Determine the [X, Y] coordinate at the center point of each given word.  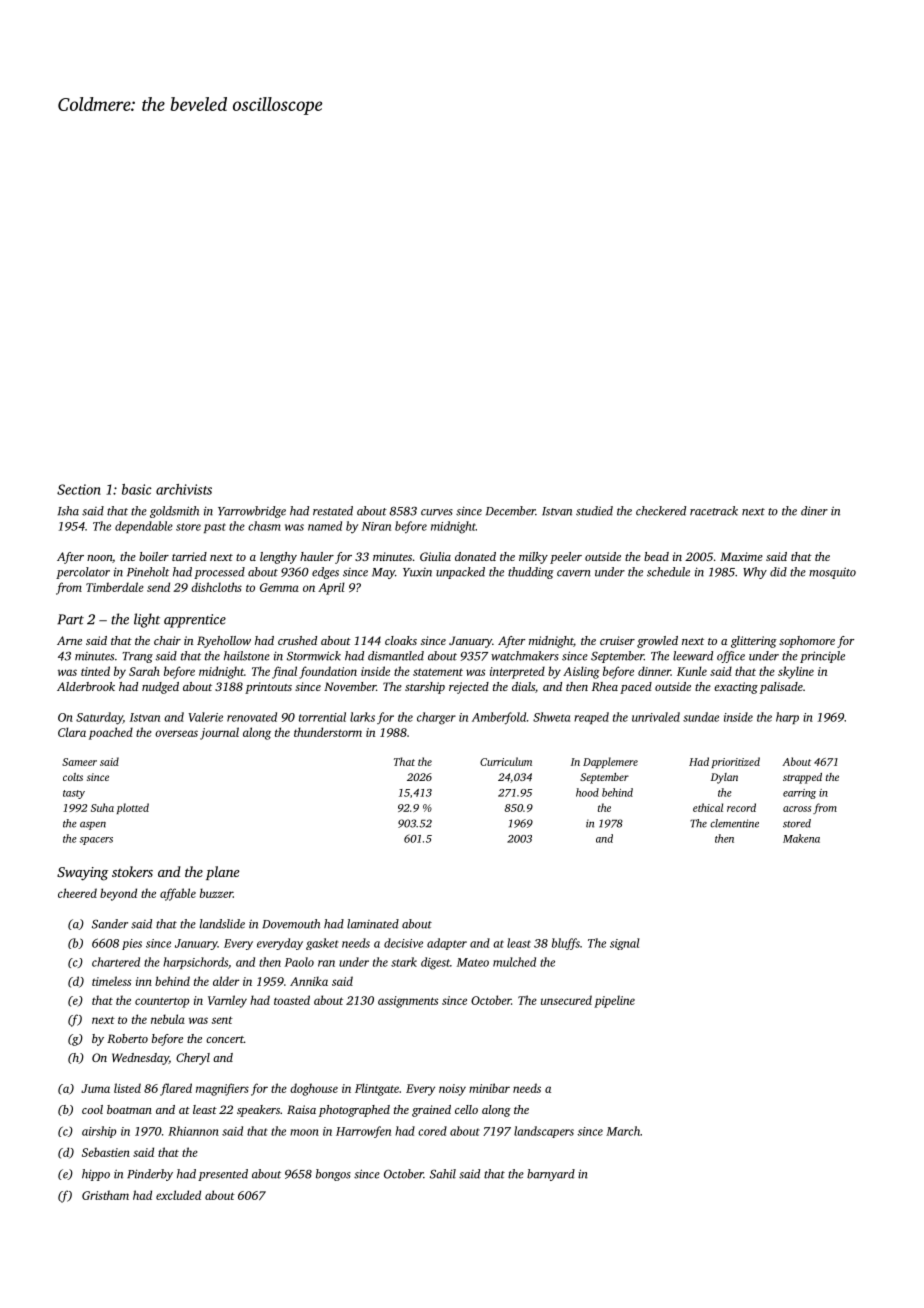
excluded [178, 1195]
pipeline [614, 1001]
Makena [801, 838]
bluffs [566, 944]
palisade [781, 688]
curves [437, 512]
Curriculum [506, 761]
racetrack [714, 511]
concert [225, 1039]
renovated [252, 717]
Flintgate [377, 1089]
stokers [132, 871]
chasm [264, 526]
